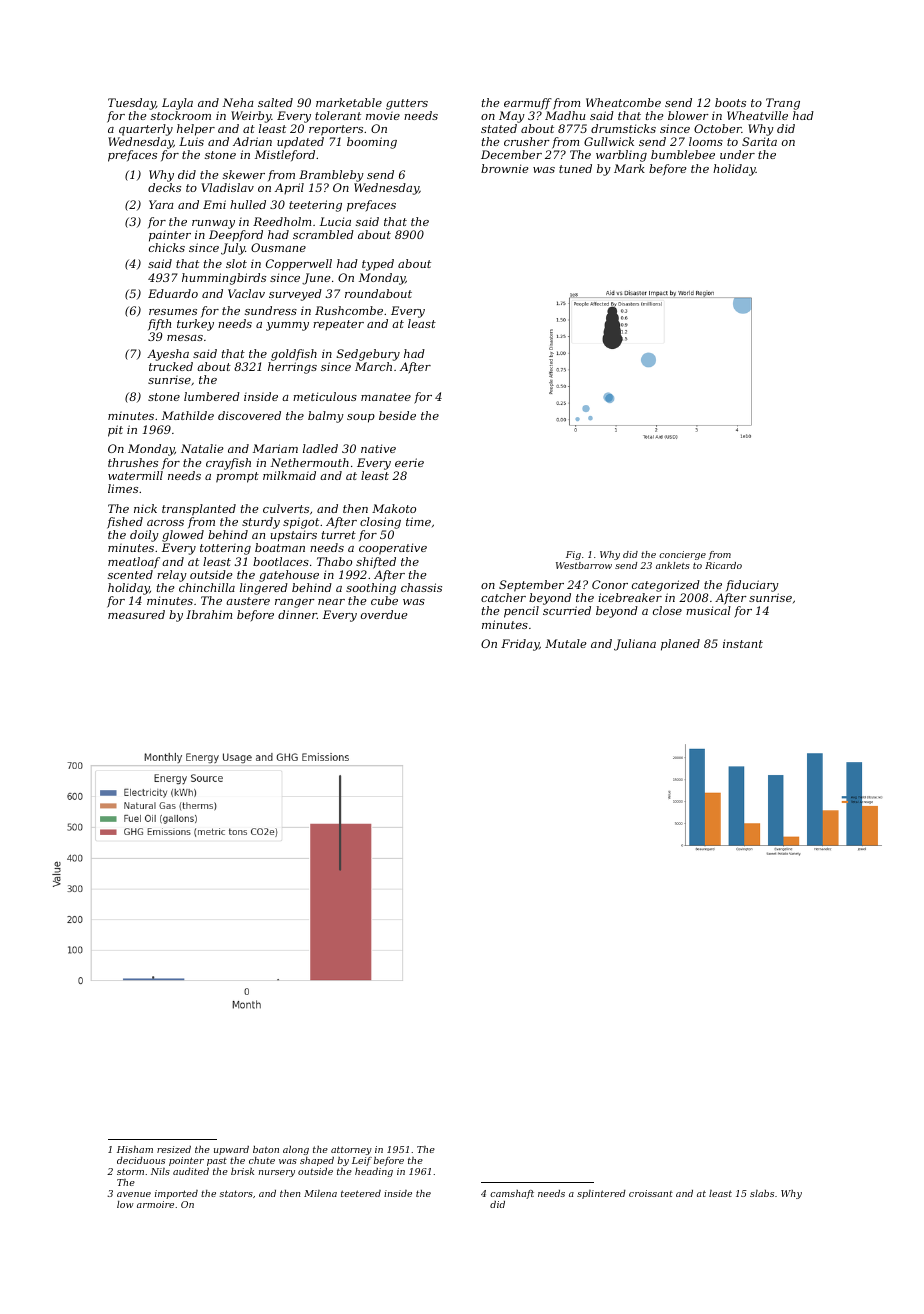 The width and height of the page is (924, 1314). Describe the element at coordinates (135, 475) in the page. I see `watermill` at that location.
